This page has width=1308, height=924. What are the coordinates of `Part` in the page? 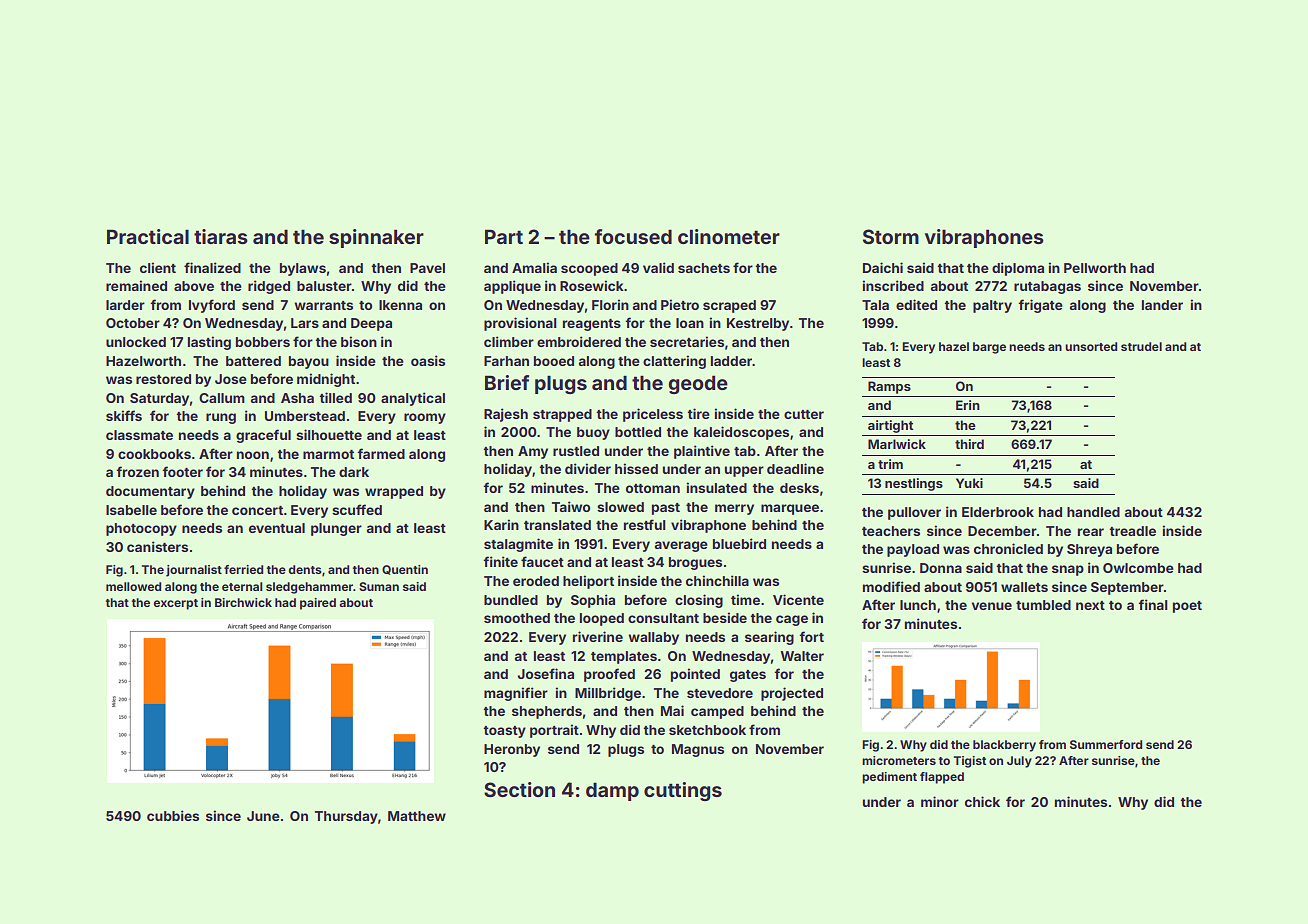 It's located at (504, 236).
